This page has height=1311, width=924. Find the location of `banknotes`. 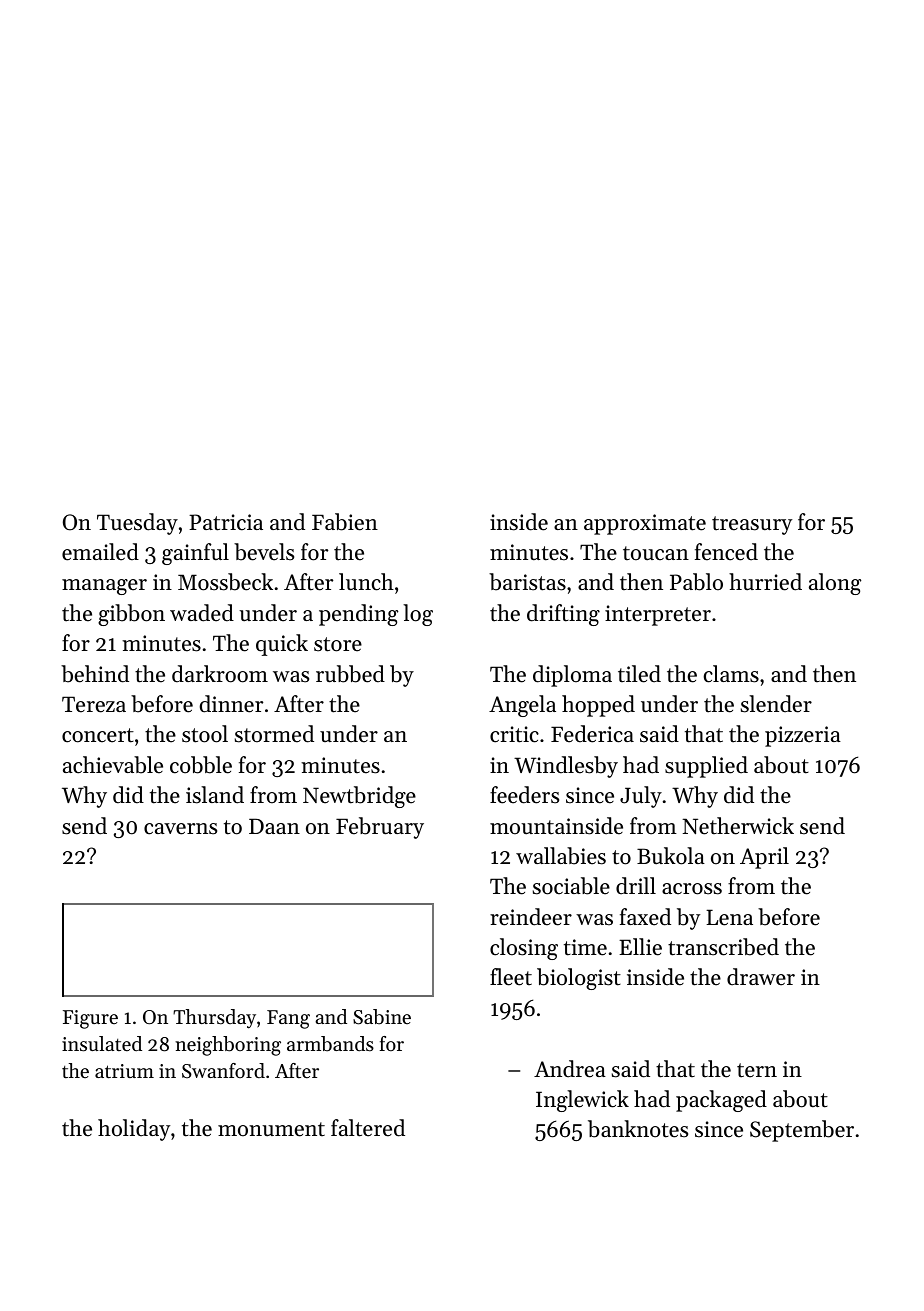

banknotes is located at coordinates (638, 1129).
